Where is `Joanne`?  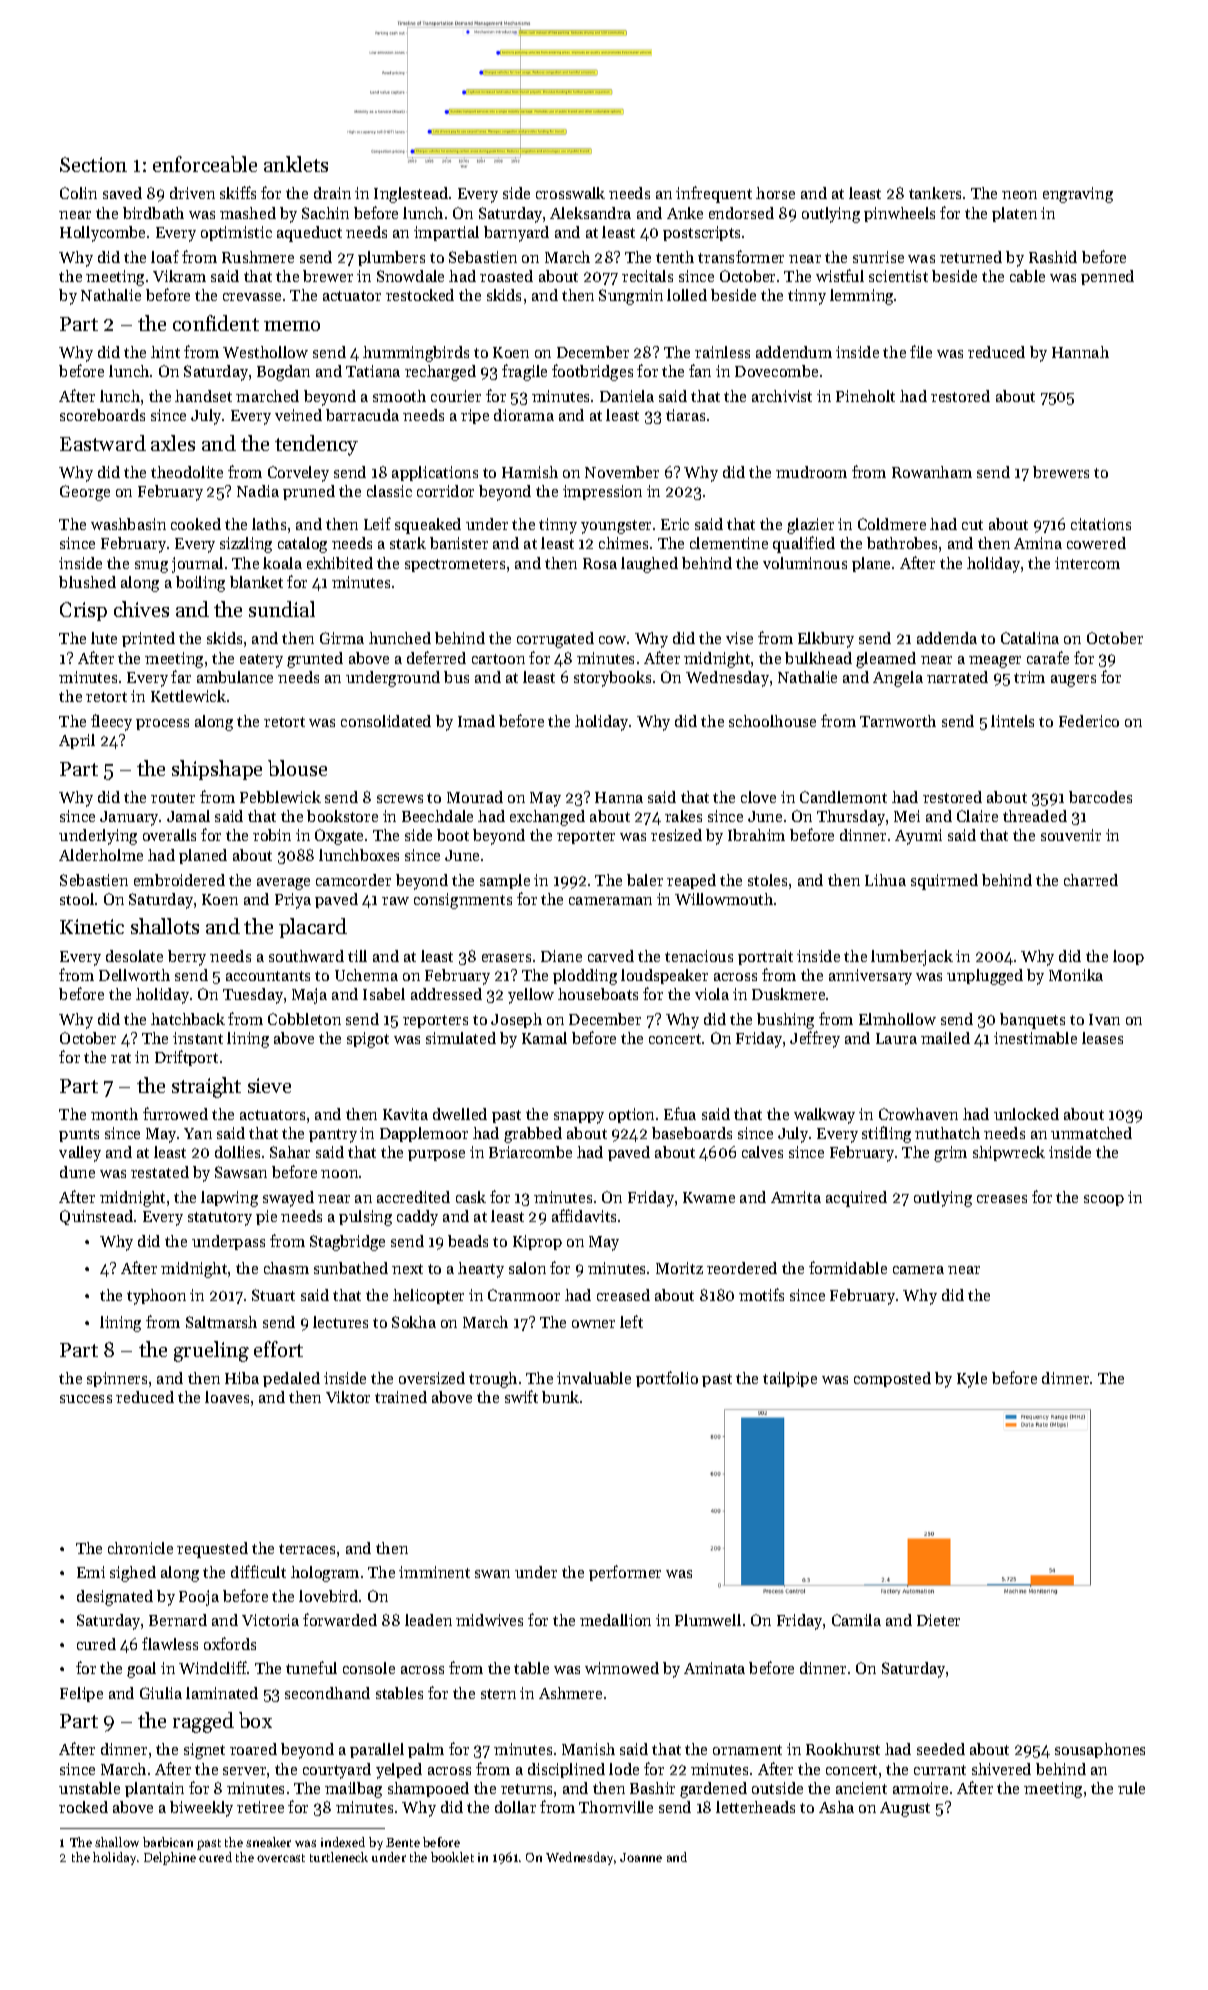
Joanne is located at coordinates (641, 1857).
